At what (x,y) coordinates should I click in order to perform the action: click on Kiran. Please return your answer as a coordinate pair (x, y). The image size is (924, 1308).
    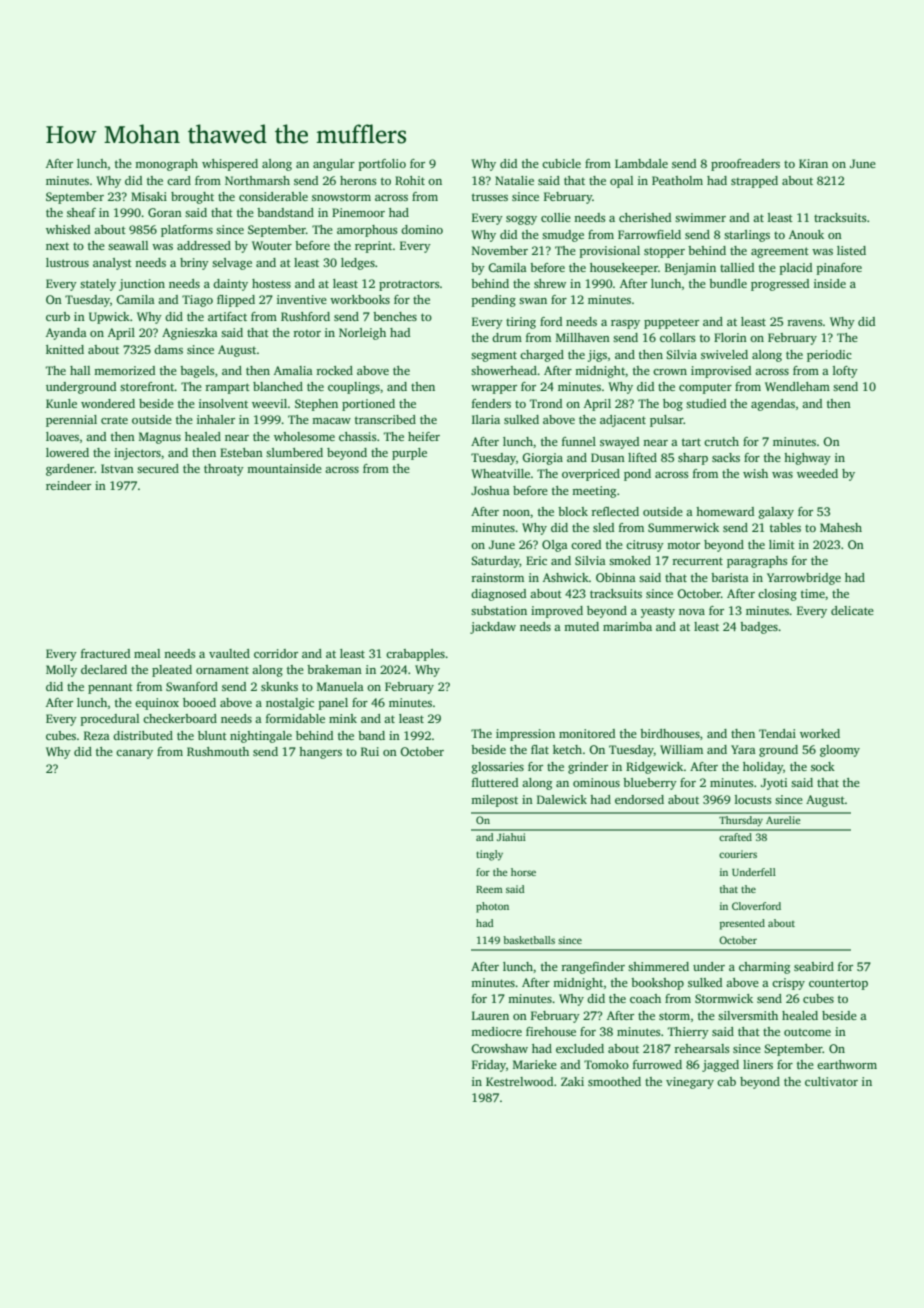
    Looking at the image, I should click on (813, 163).
